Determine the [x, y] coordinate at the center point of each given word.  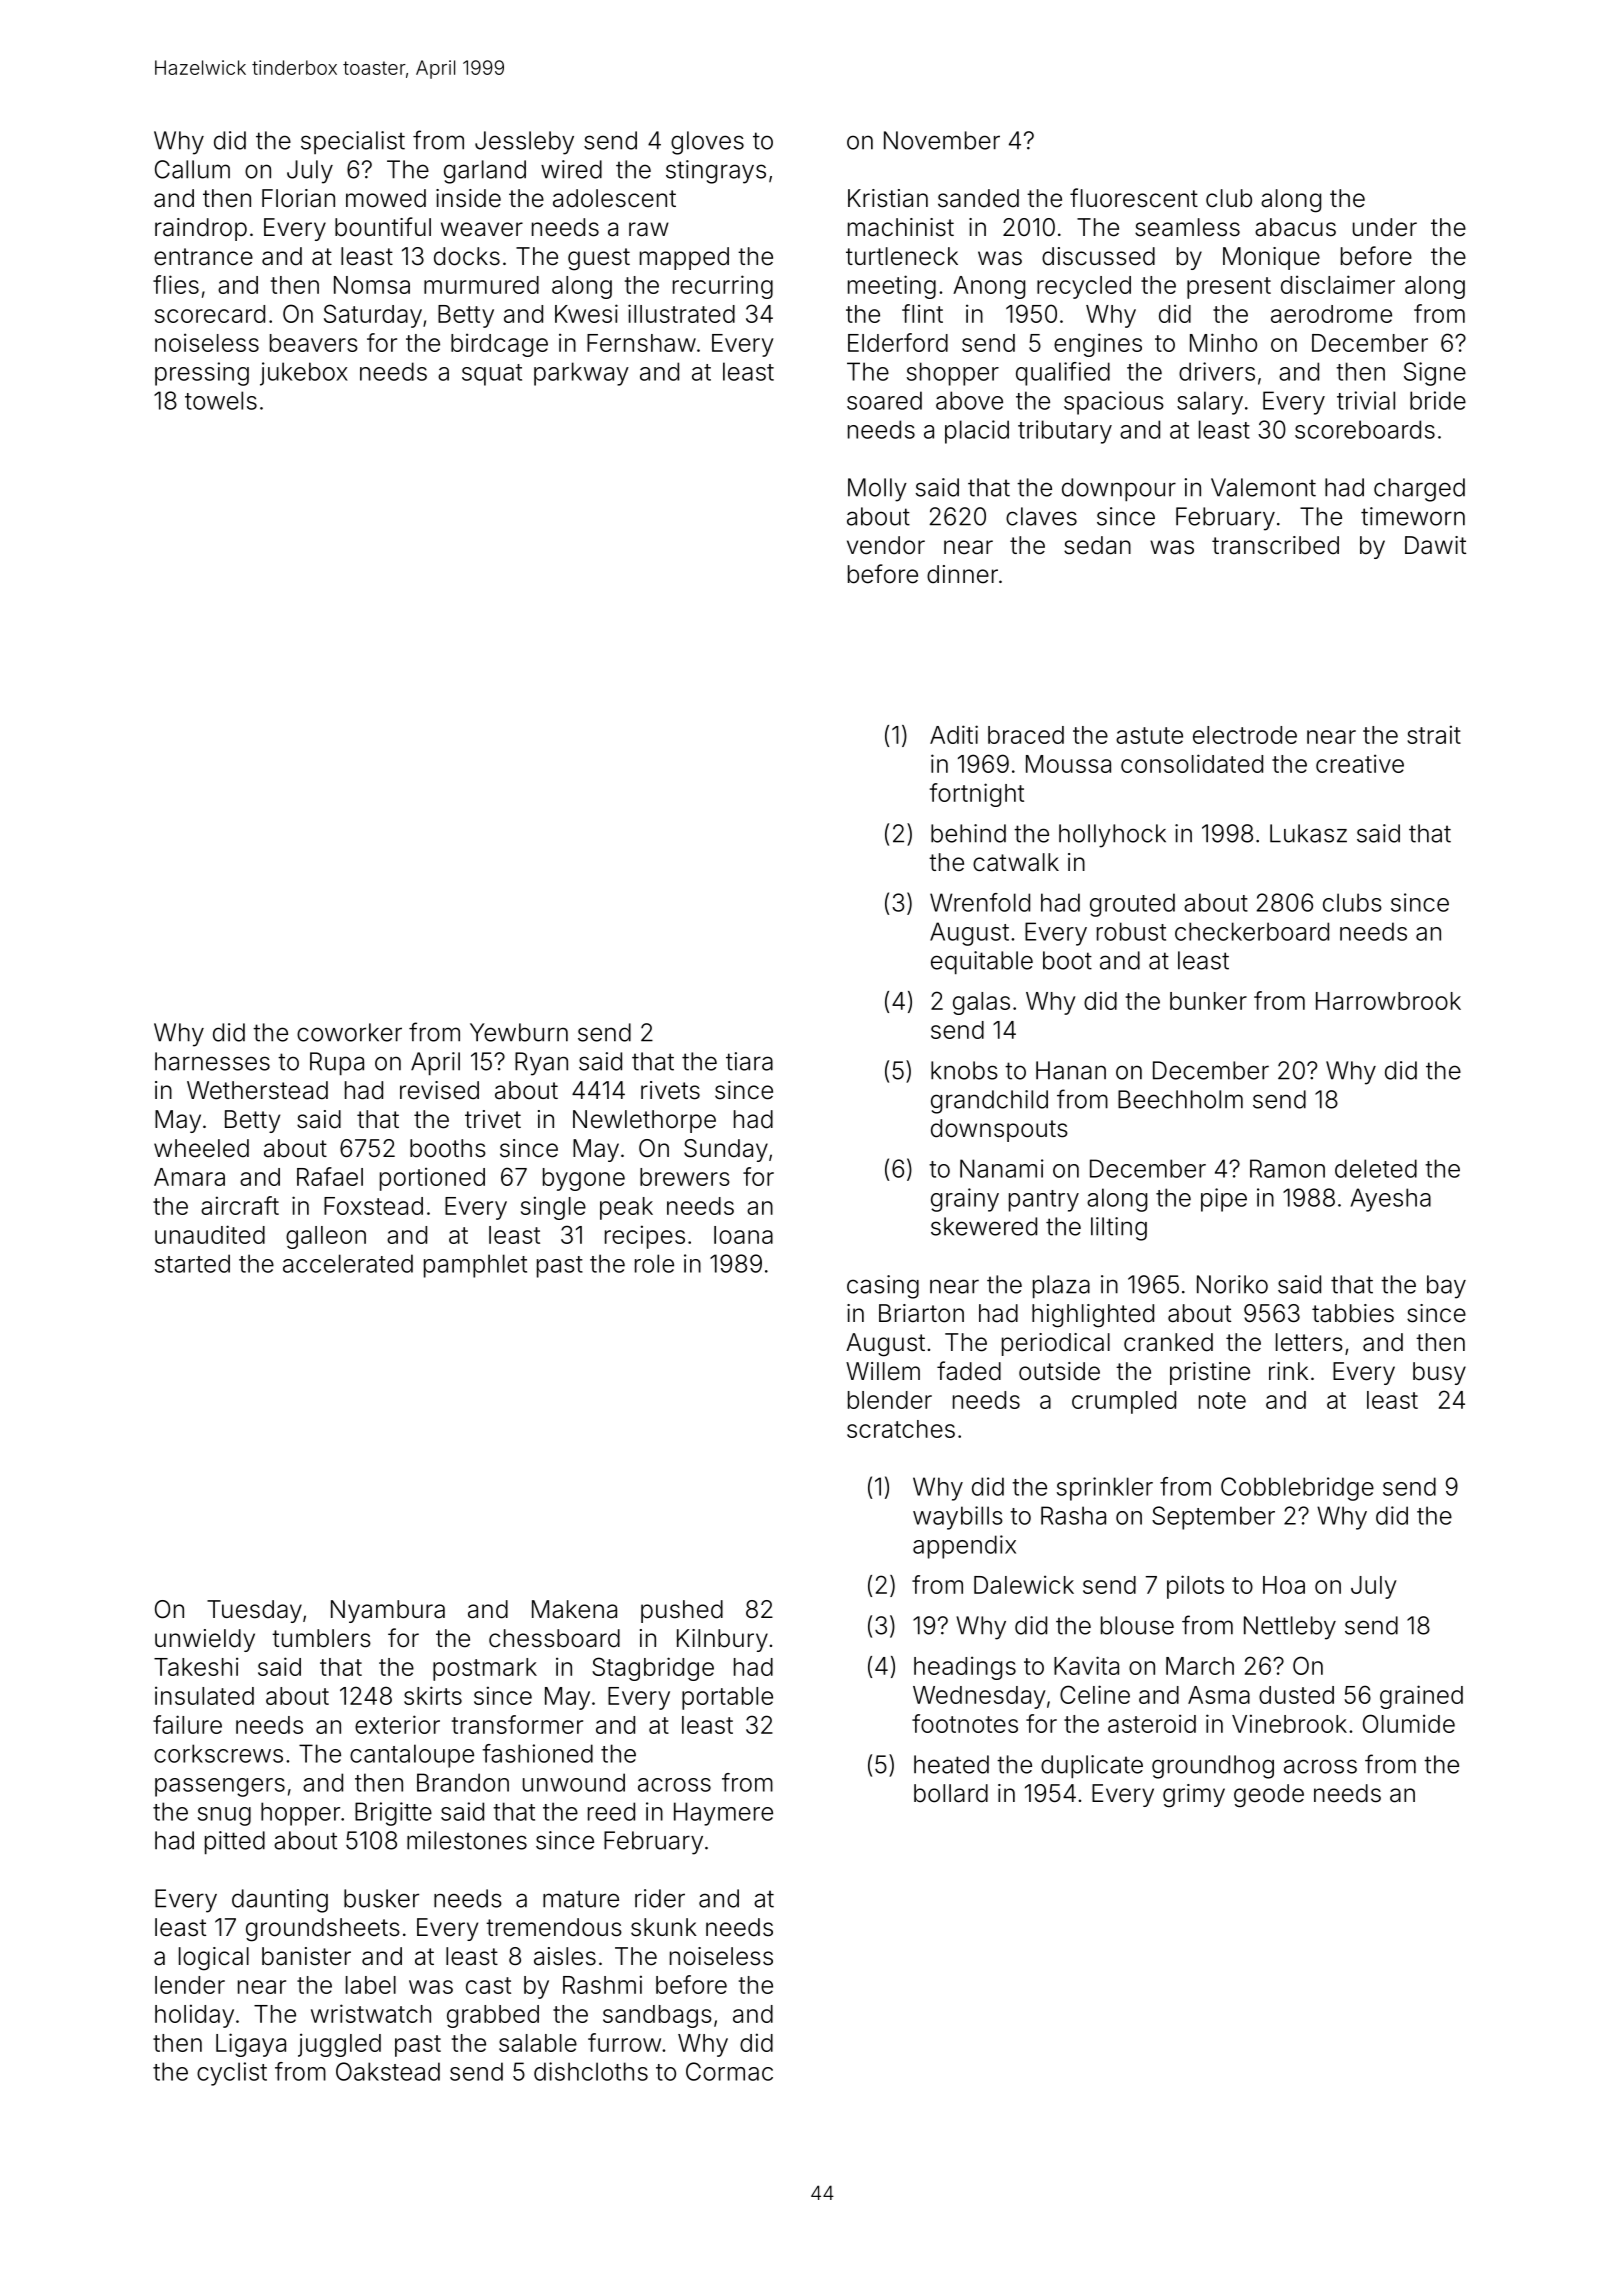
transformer [517, 1724]
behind [968, 833]
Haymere [723, 1814]
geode [1269, 1796]
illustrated [681, 313]
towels [221, 400]
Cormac [729, 2071]
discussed [1098, 256]
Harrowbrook [1388, 1001]
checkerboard [1252, 931]
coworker [349, 1032]
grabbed [493, 2016]
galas [981, 1003]
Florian [298, 198]
